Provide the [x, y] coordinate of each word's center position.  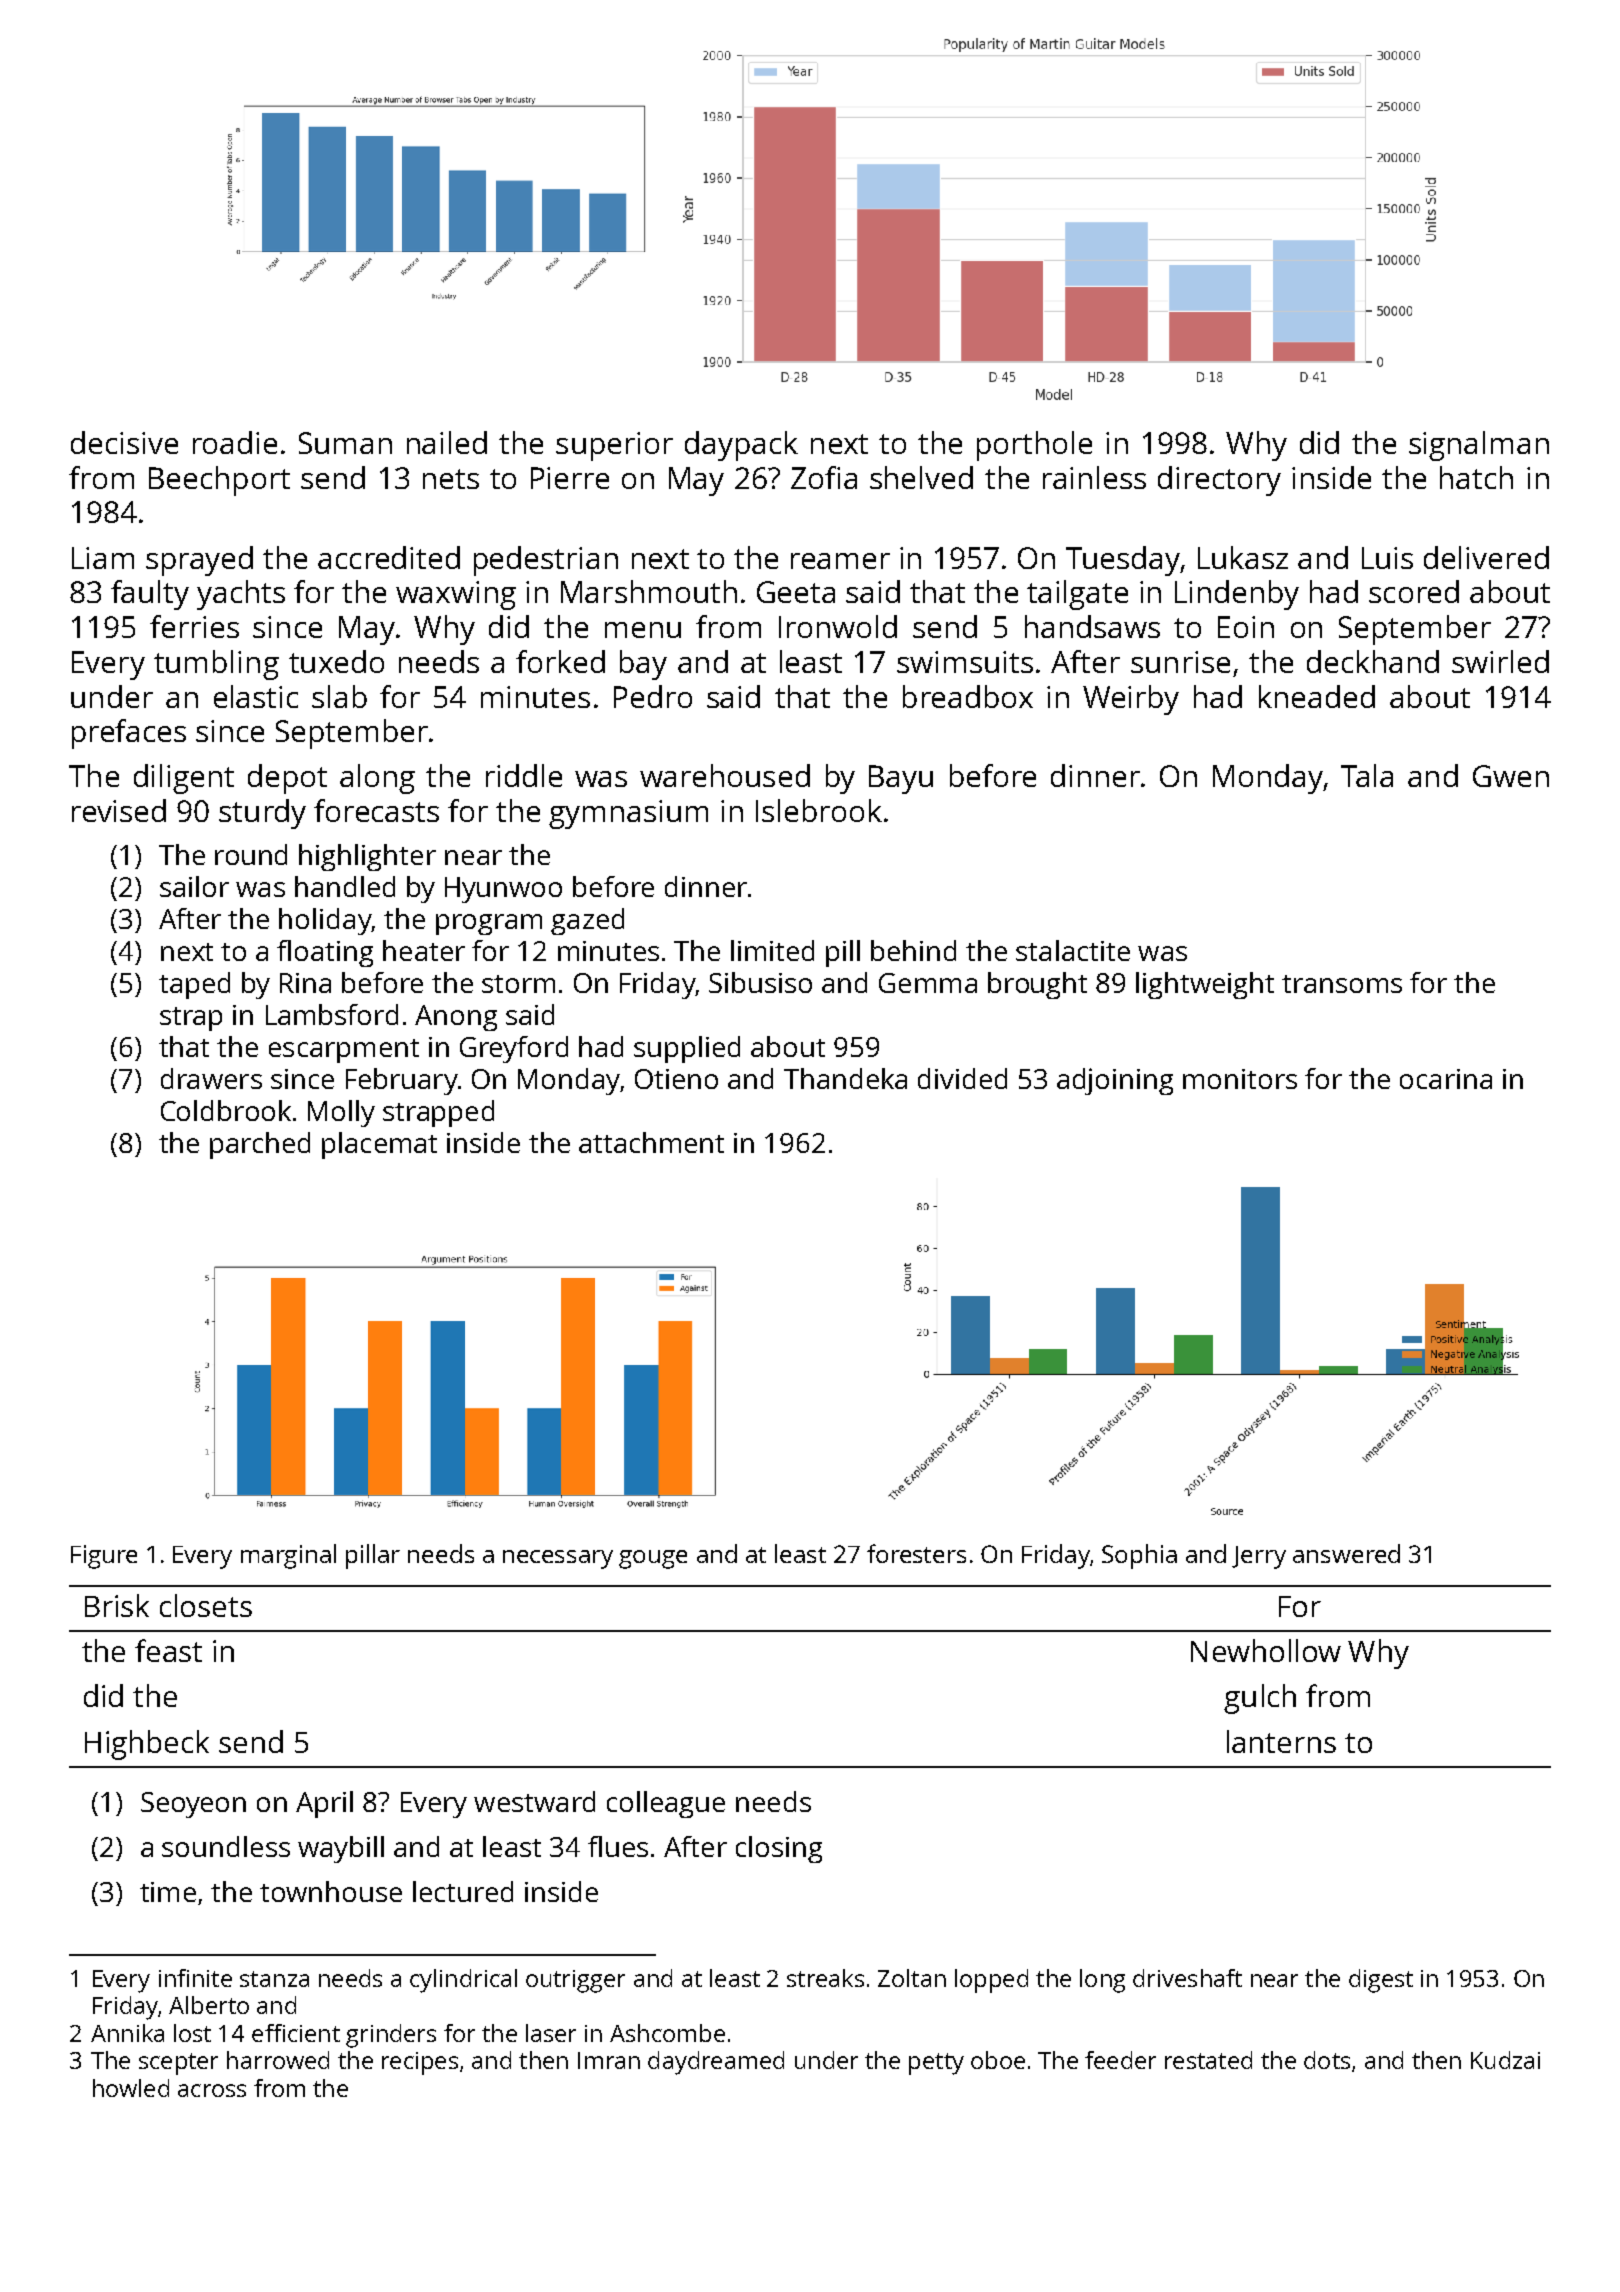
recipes [420, 2063]
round [251, 854]
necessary [558, 1559]
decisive [124, 442]
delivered [1486, 557]
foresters [916, 1553]
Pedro [653, 696]
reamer [840, 561]
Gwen [1511, 776]
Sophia [1139, 1556]
